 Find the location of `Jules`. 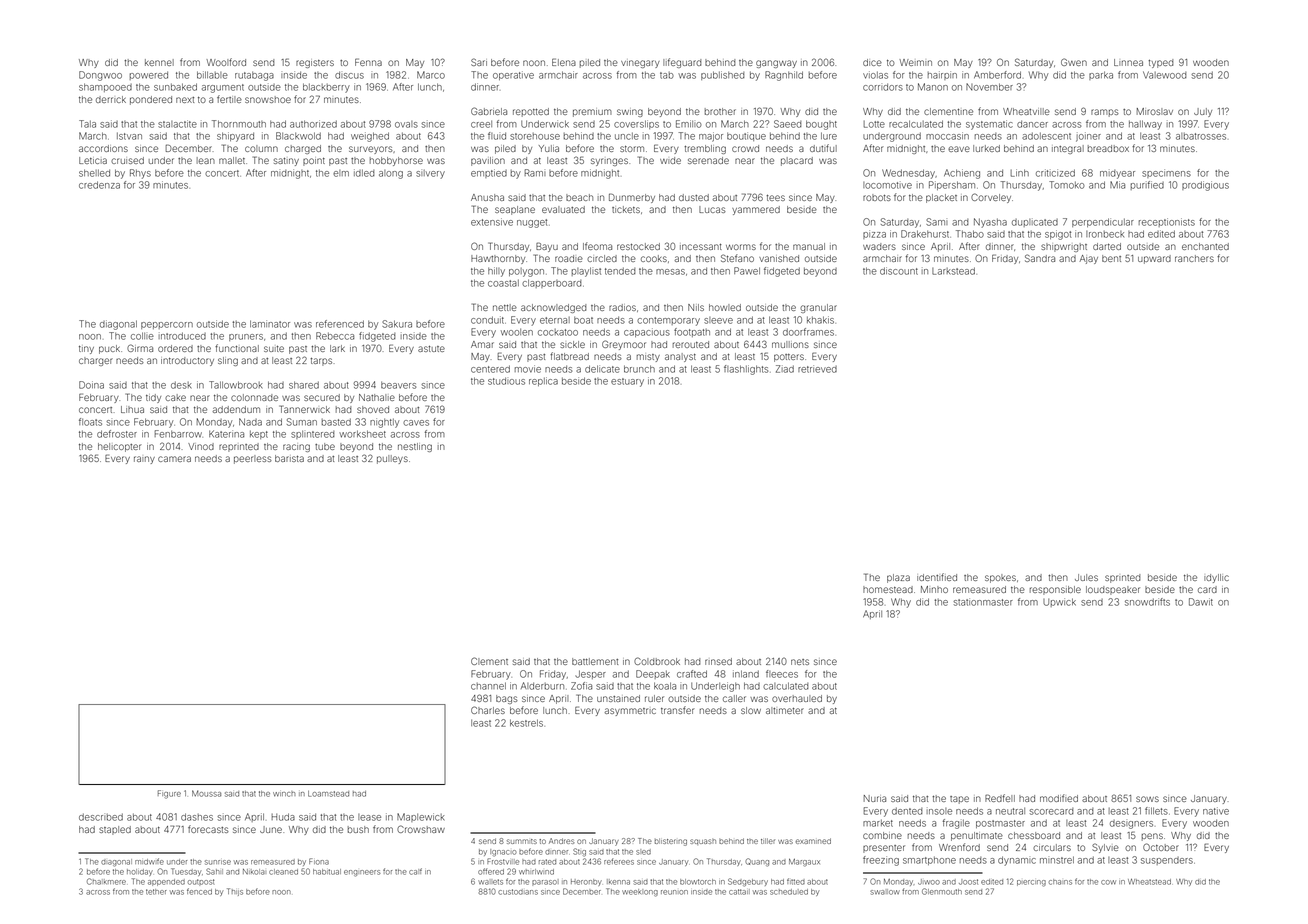

Jules is located at coordinates (1086, 577).
